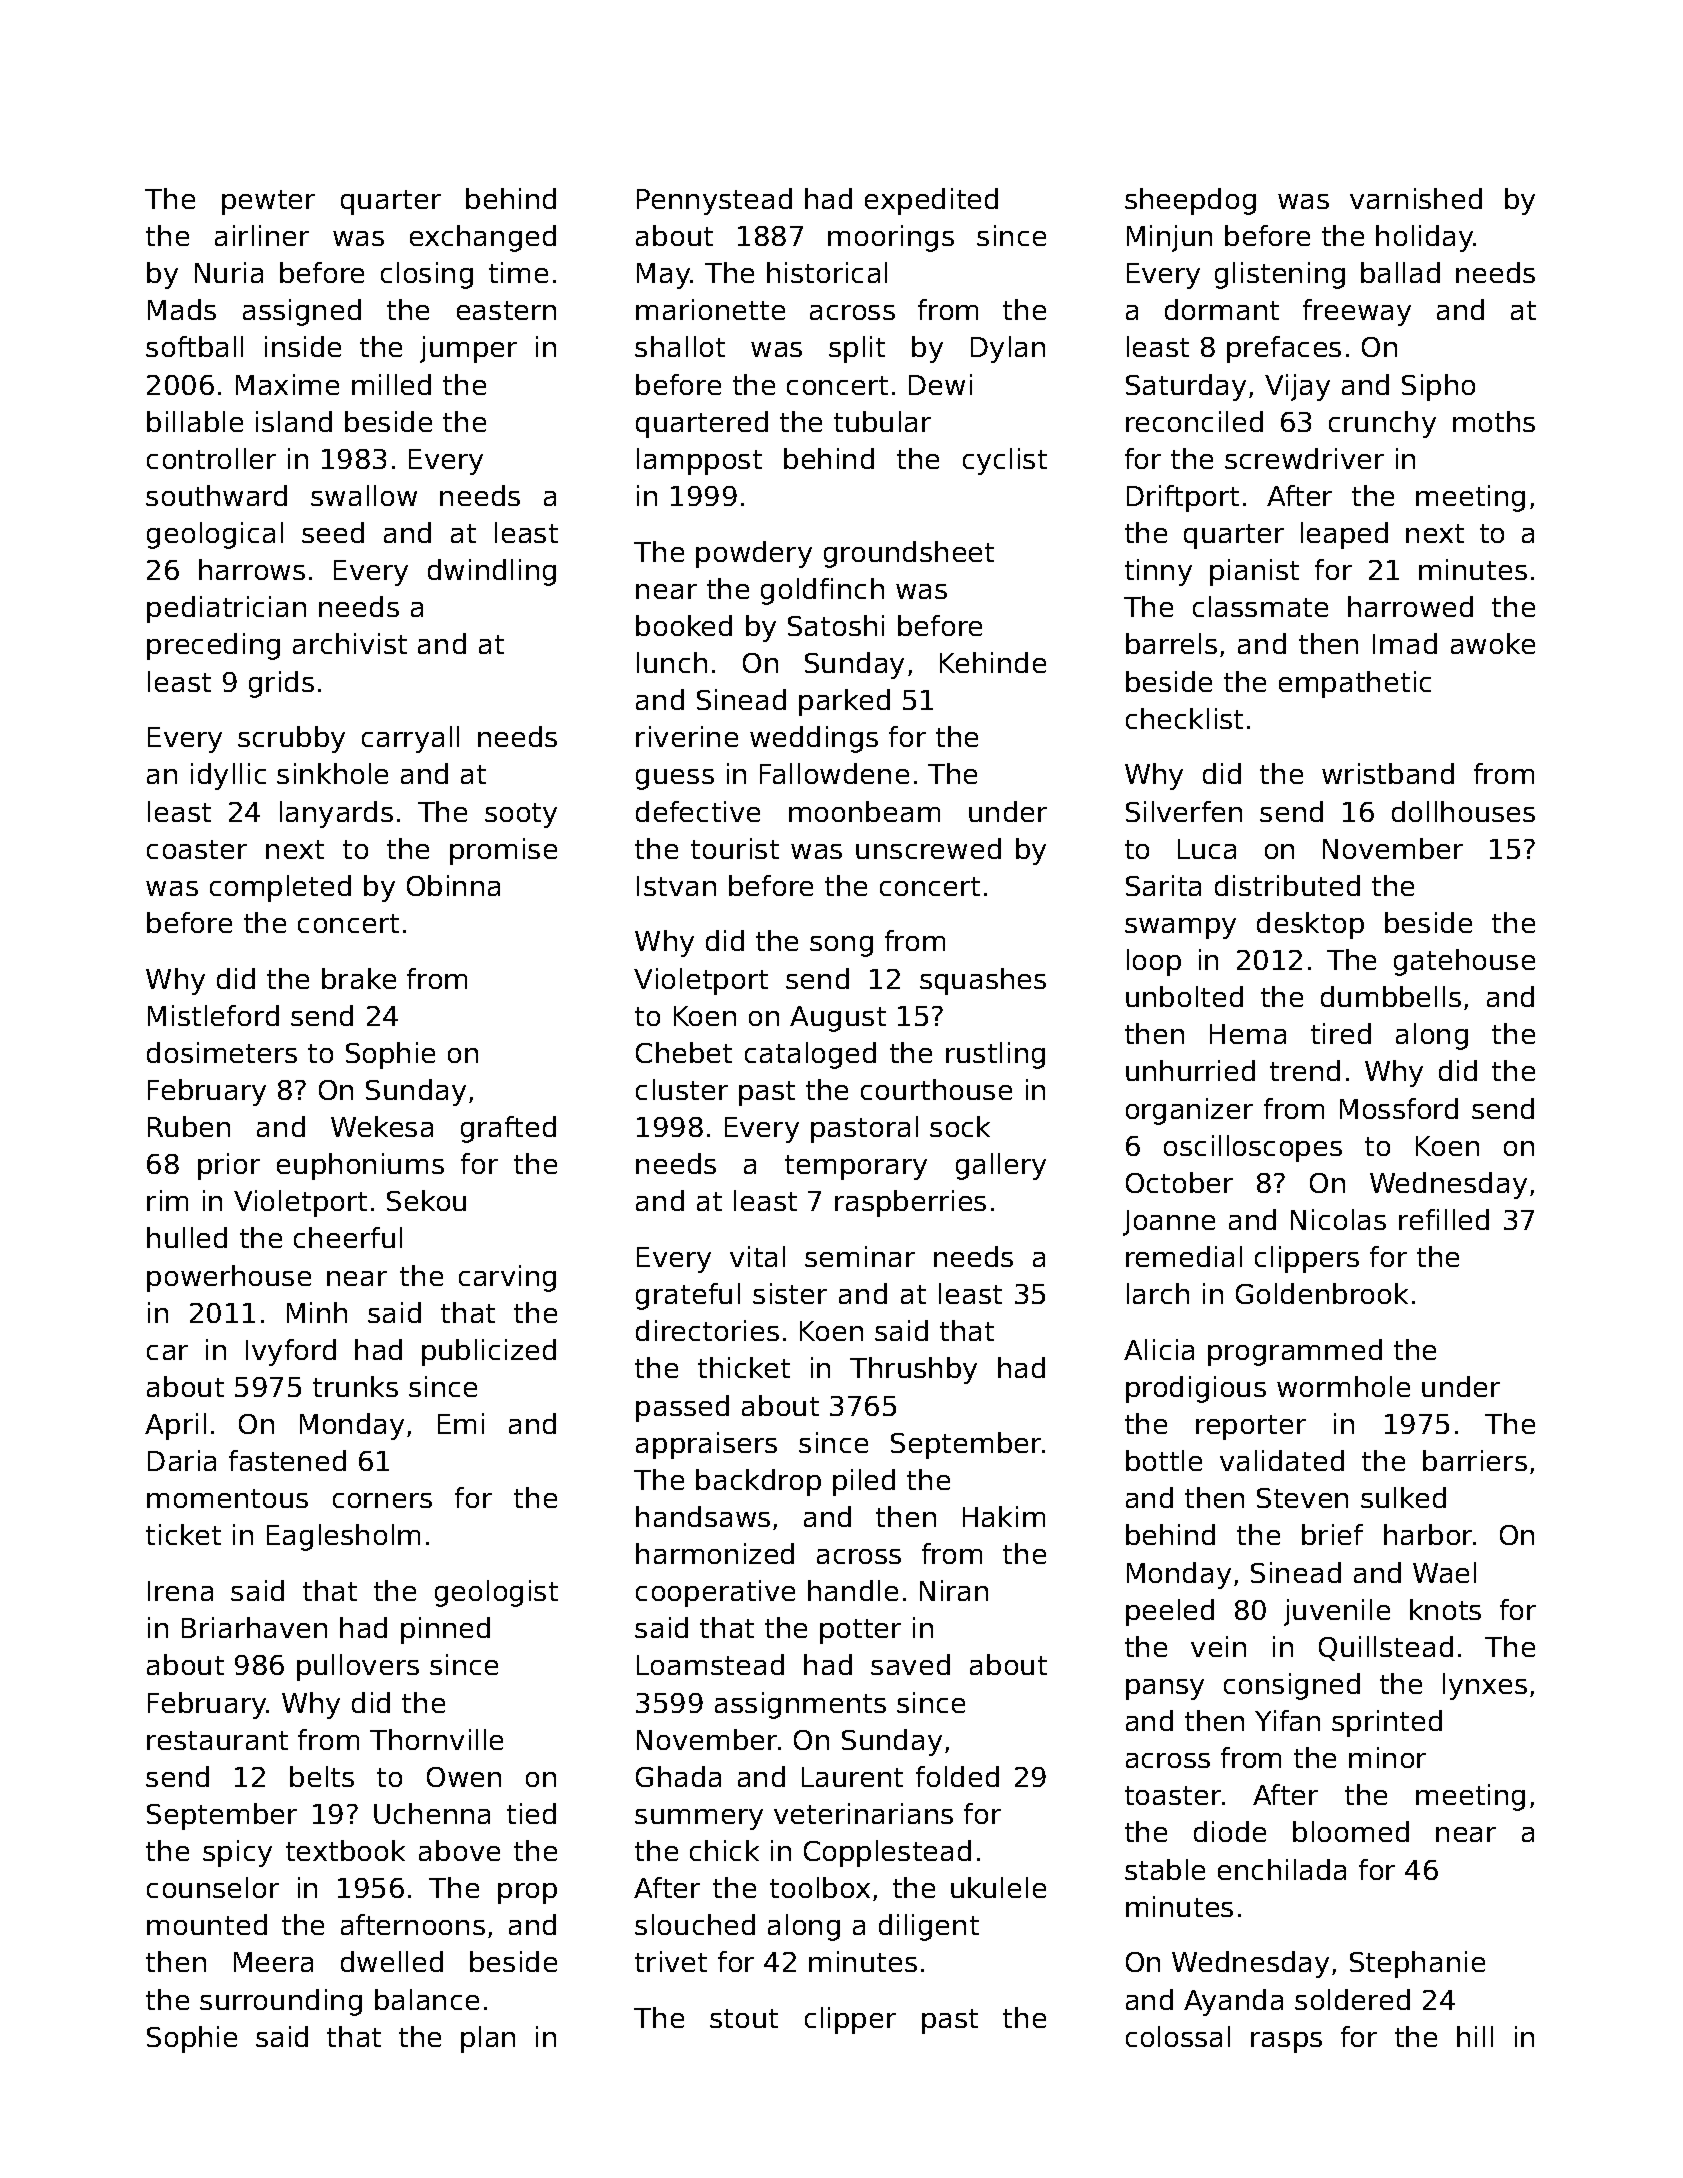 The height and width of the document is (2178, 1683). I want to click on Thrushby, so click(913, 1370).
